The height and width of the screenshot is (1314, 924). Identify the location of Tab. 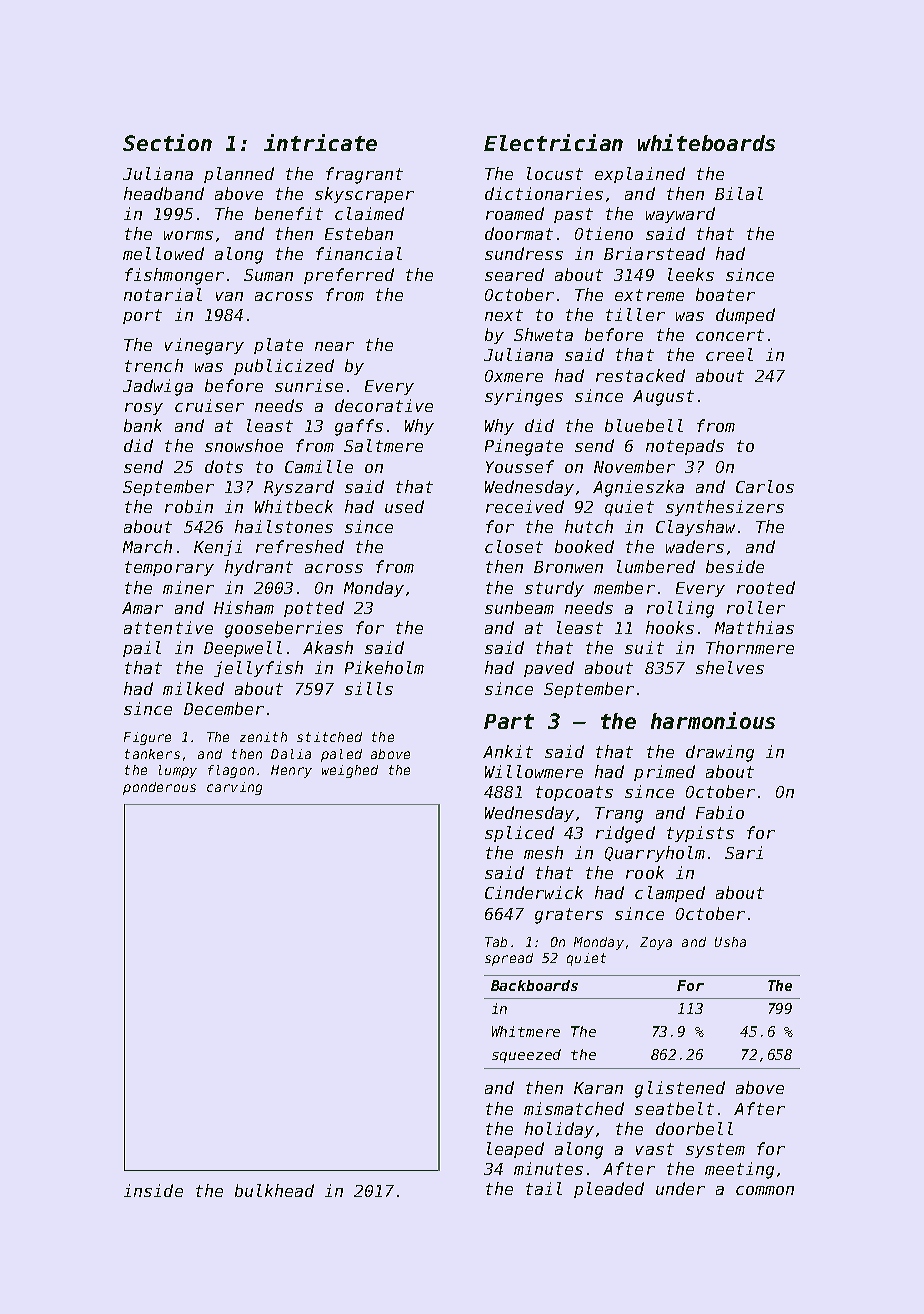
(496, 942).
